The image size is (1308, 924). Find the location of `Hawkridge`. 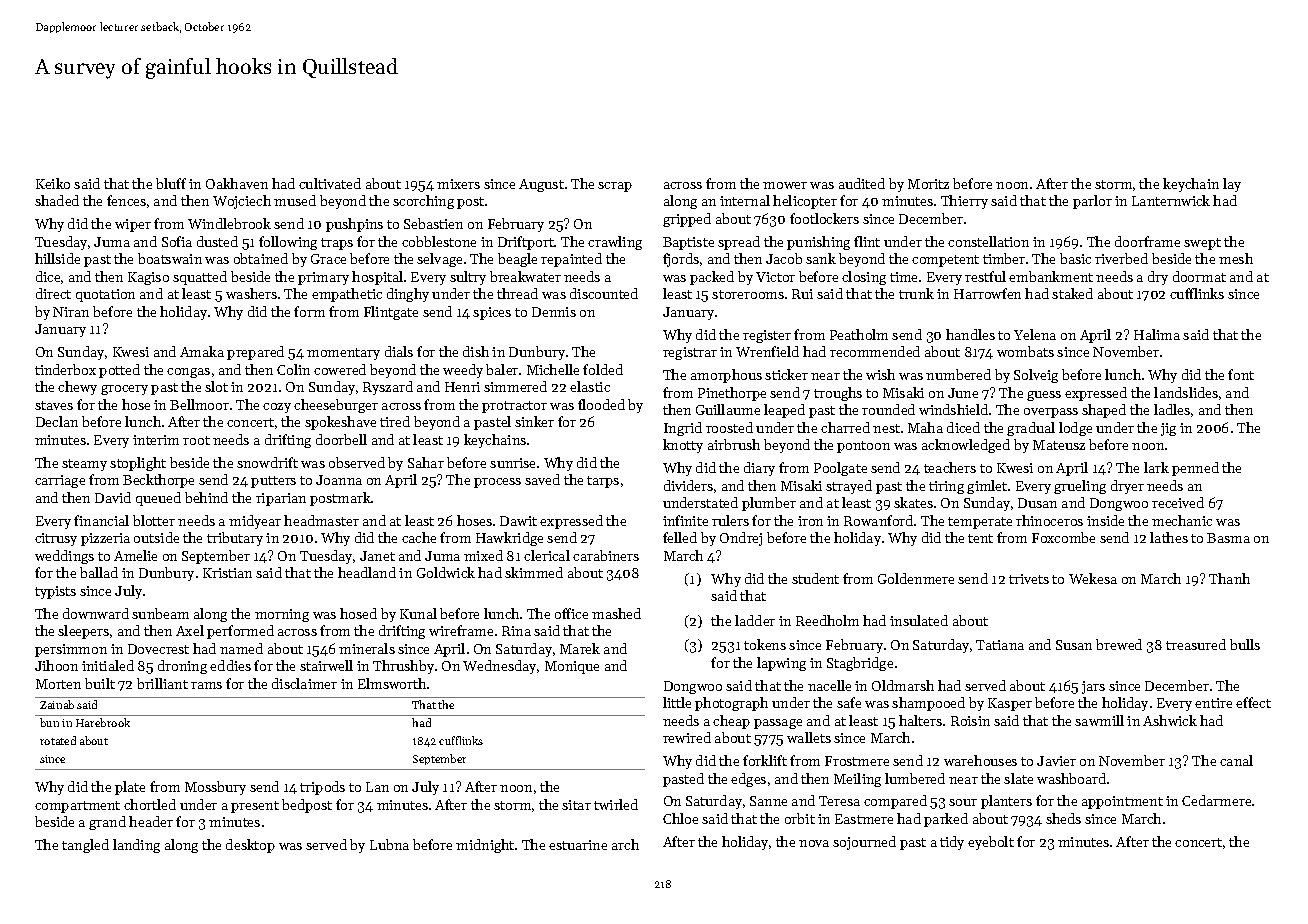

Hawkridge is located at coordinates (509, 539).
